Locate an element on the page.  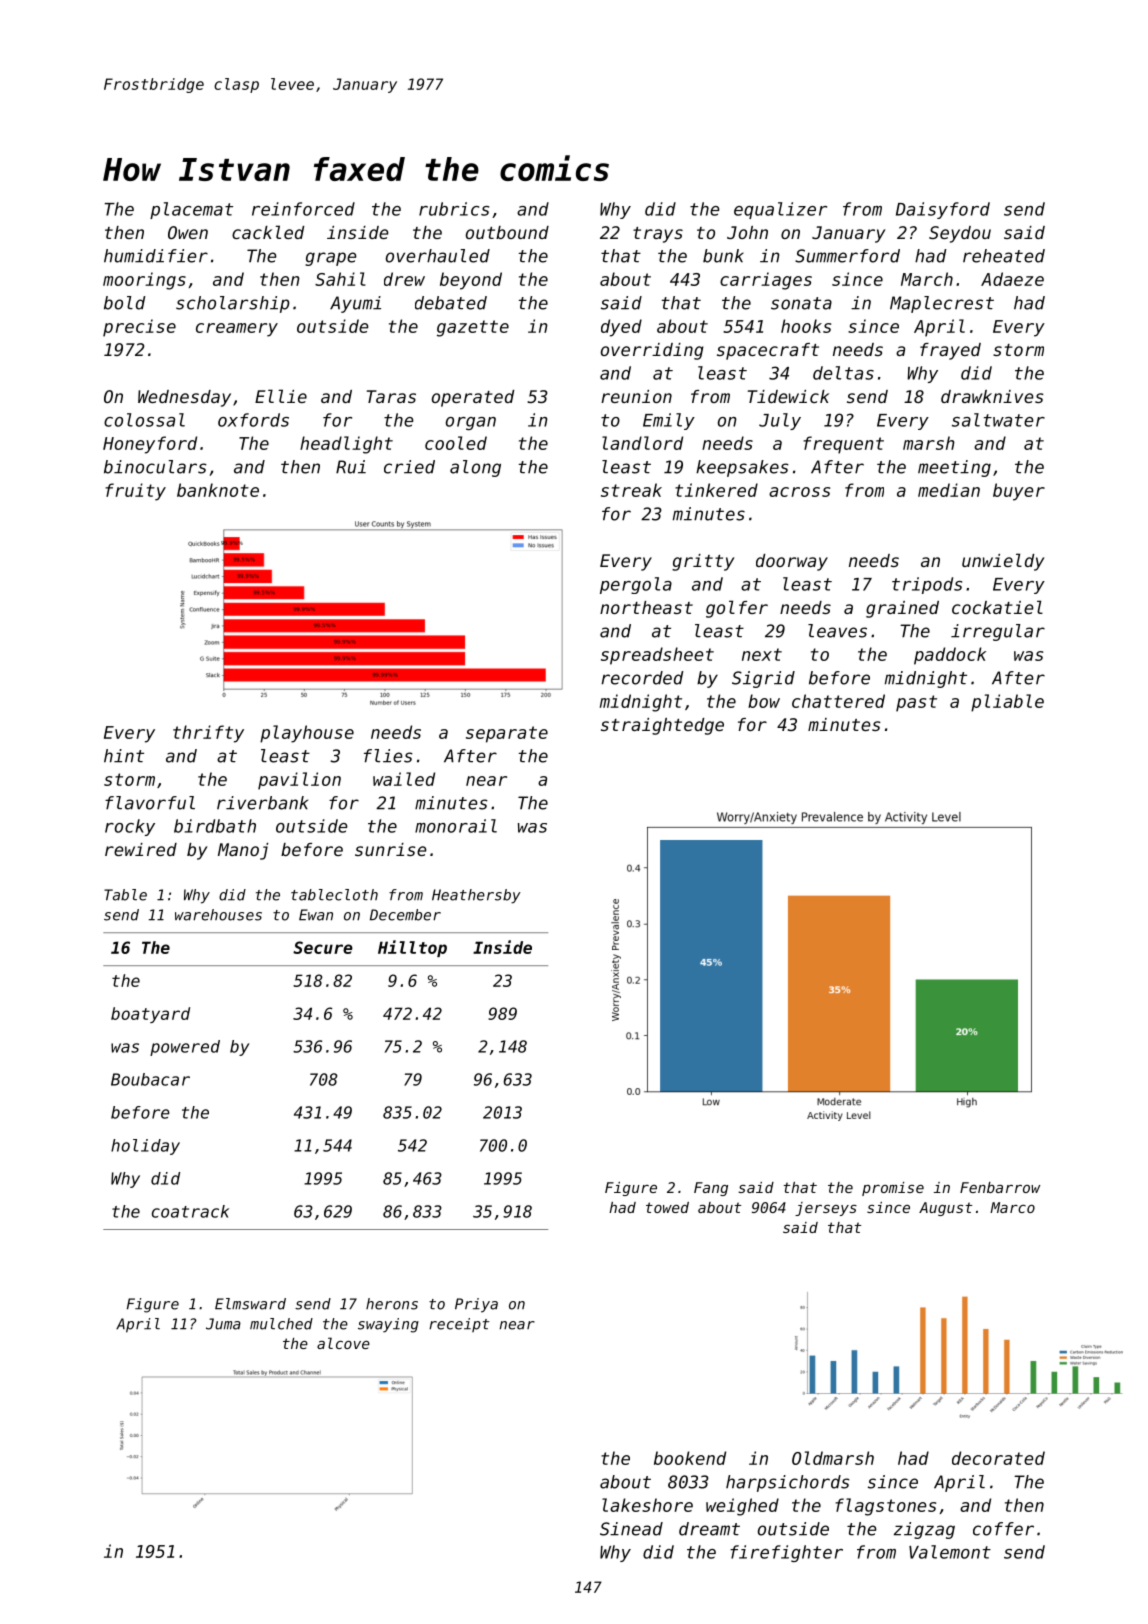
sunrise is located at coordinates (390, 849).
